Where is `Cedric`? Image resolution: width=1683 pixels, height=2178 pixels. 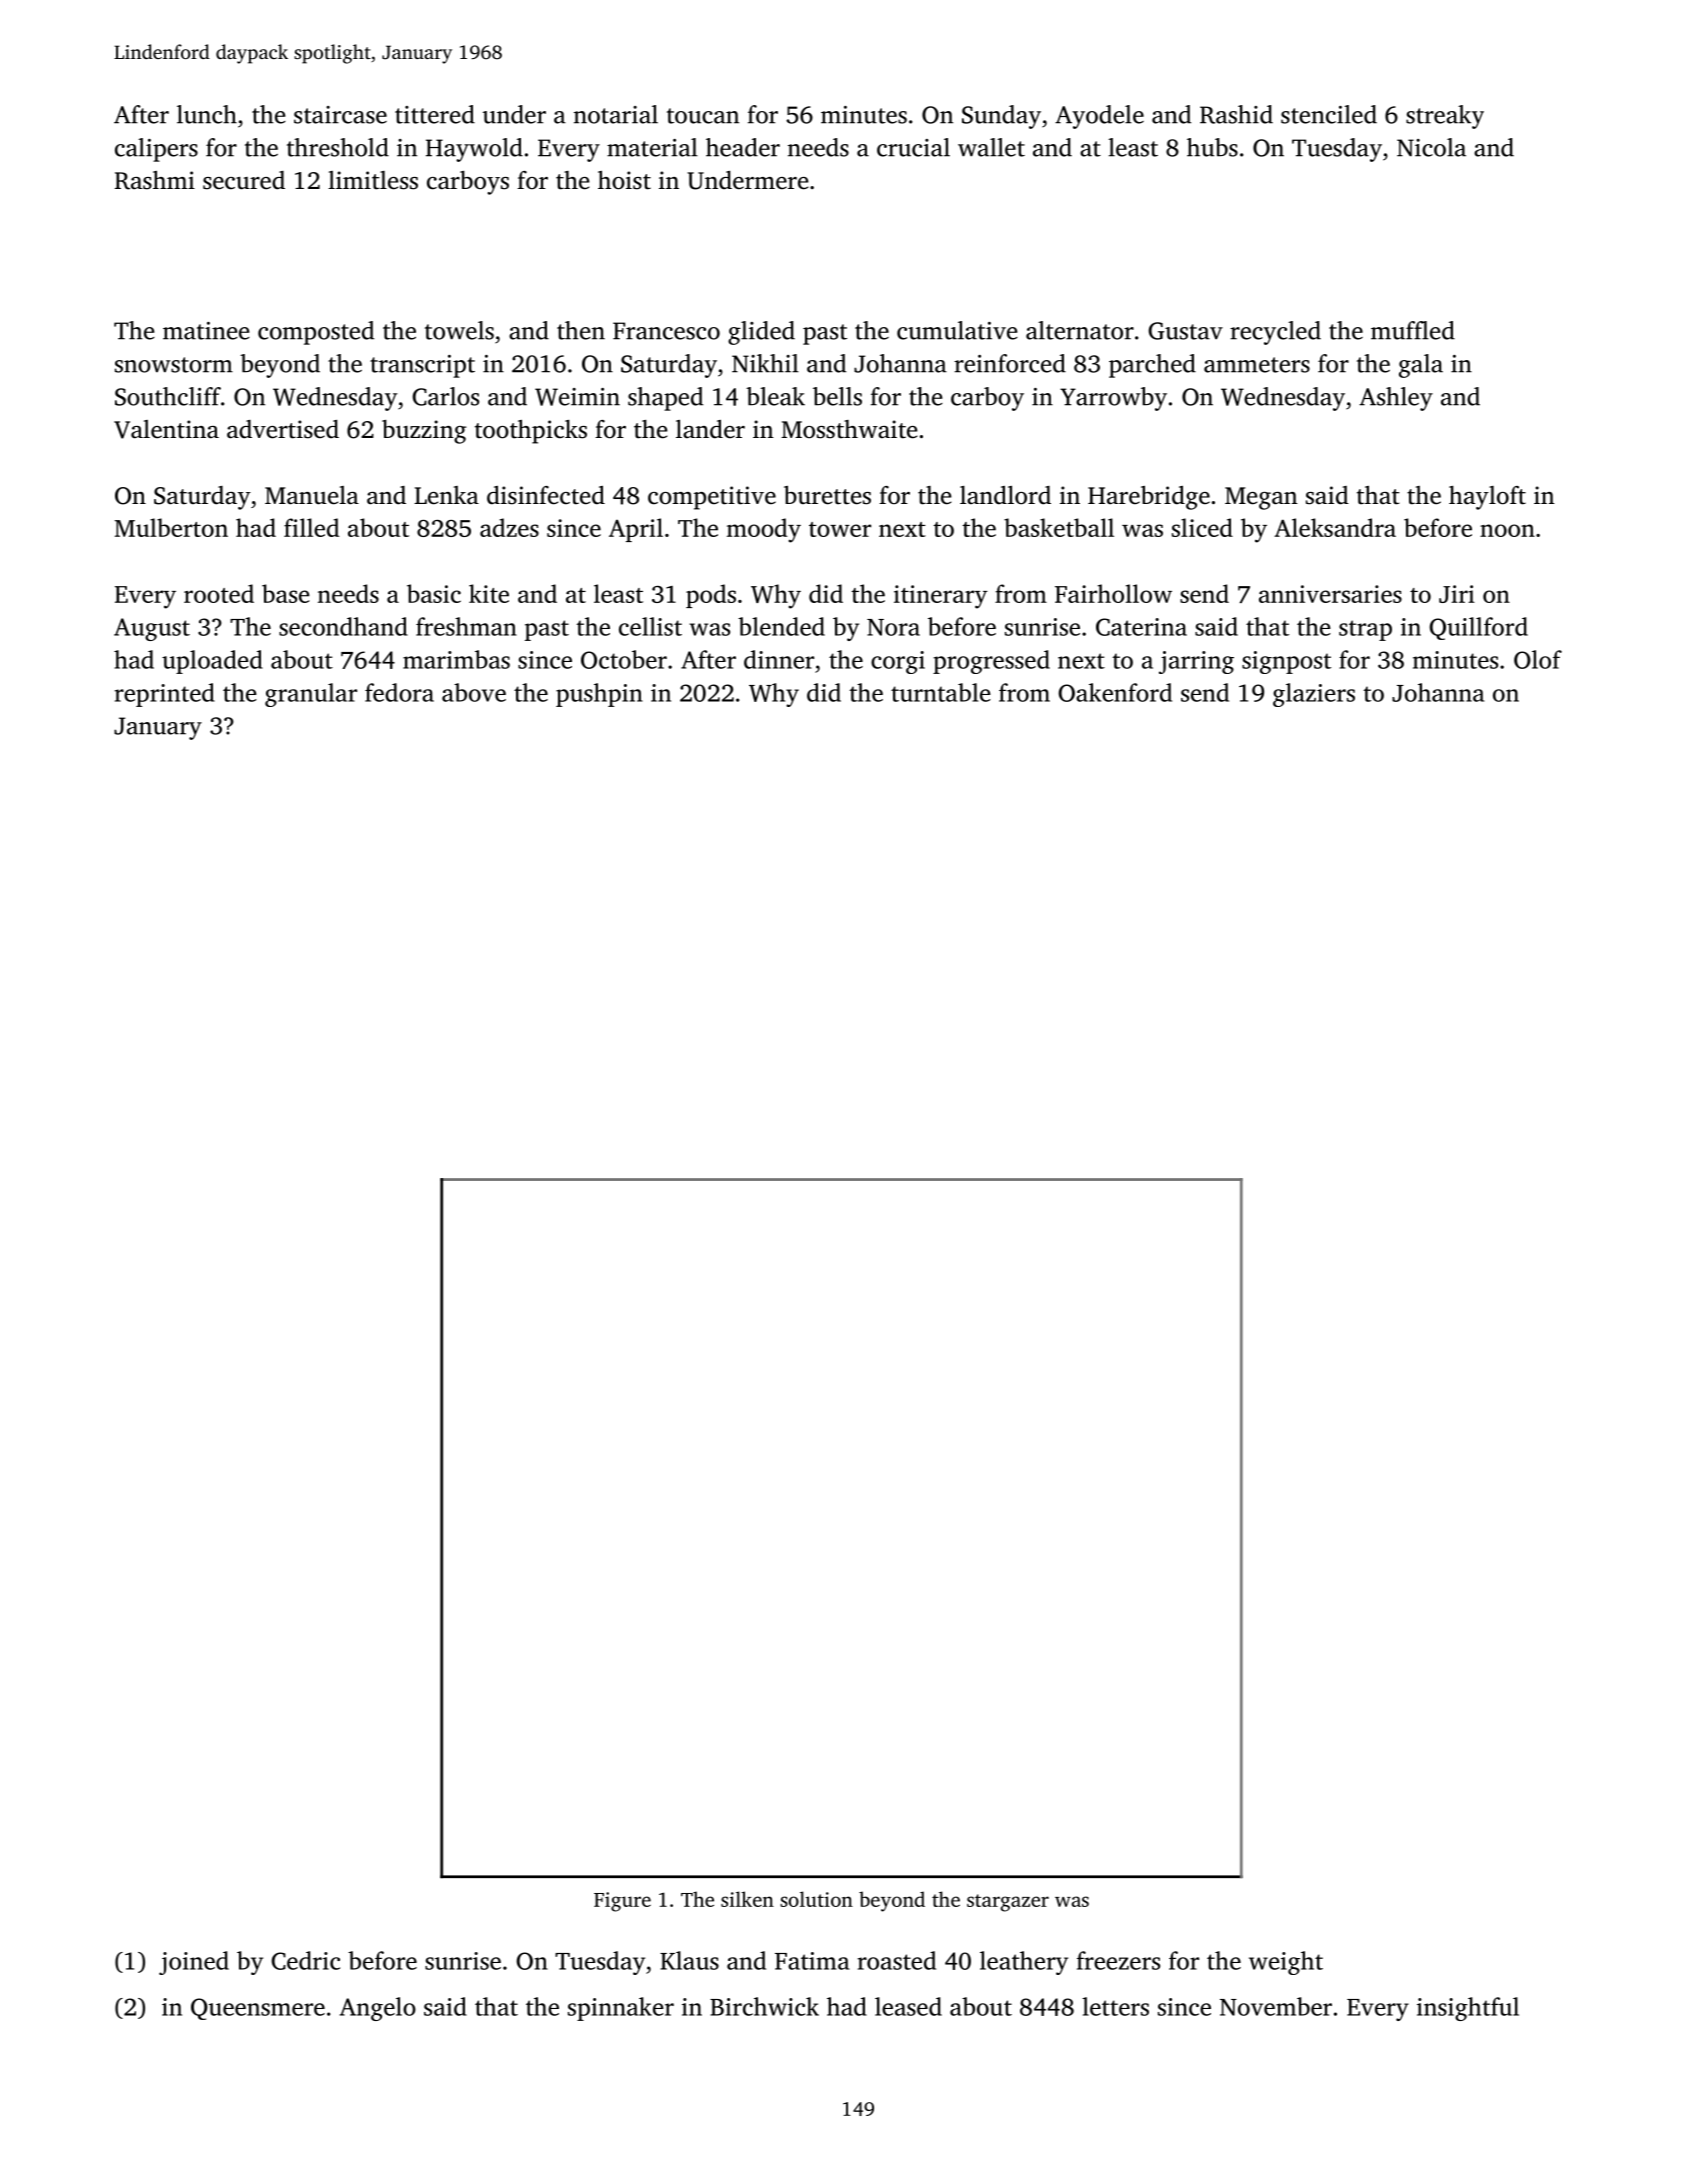
Cedric is located at coordinates (305, 1960).
